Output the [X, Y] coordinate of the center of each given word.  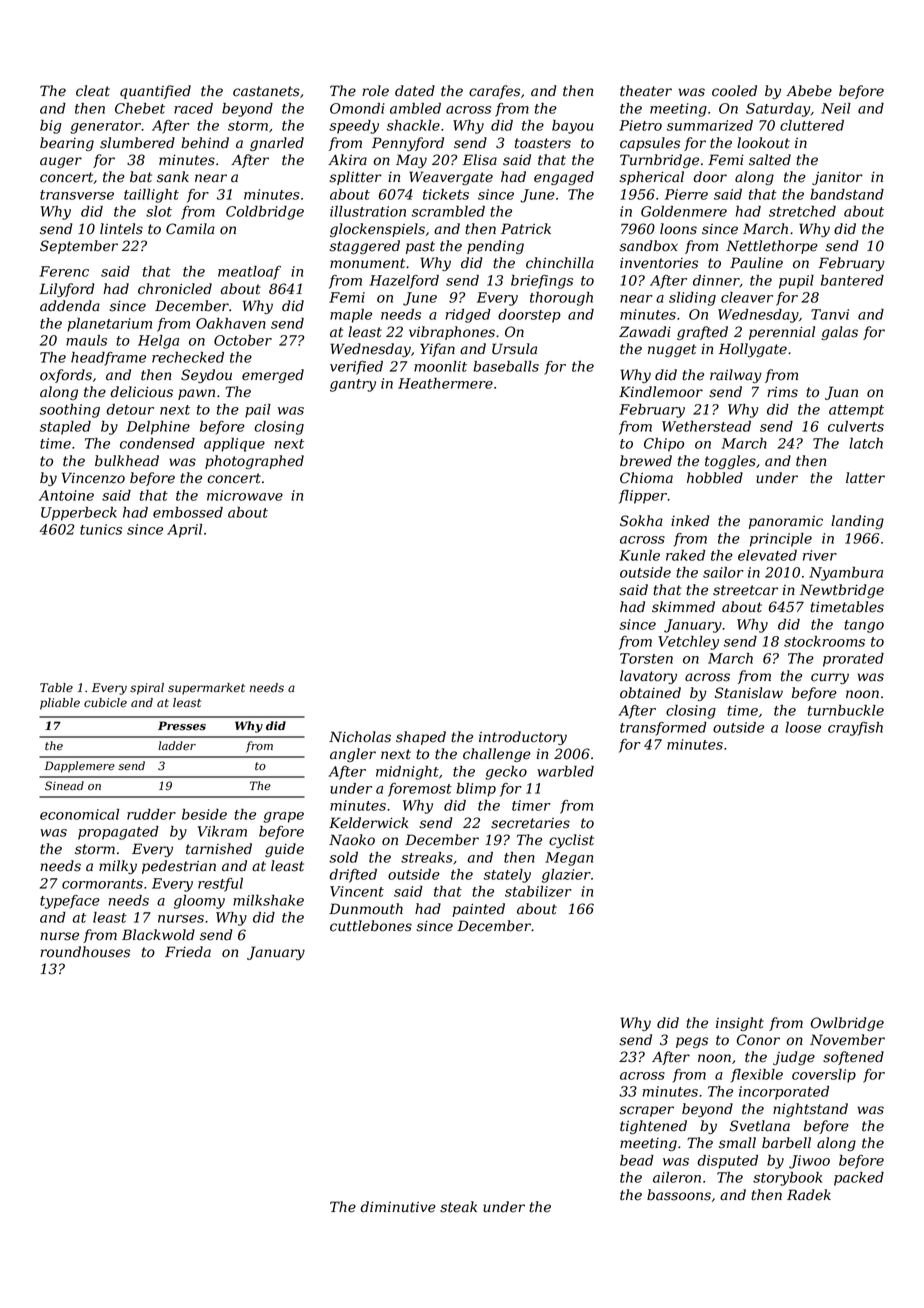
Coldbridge [265, 213]
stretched [802, 211]
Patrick [526, 229]
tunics [101, 529]
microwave [245, 495]
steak [458, 1207]
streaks [427, 857]
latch [866, 443]
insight [740, 1024]
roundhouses [85, 952]
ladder [177, 746]
